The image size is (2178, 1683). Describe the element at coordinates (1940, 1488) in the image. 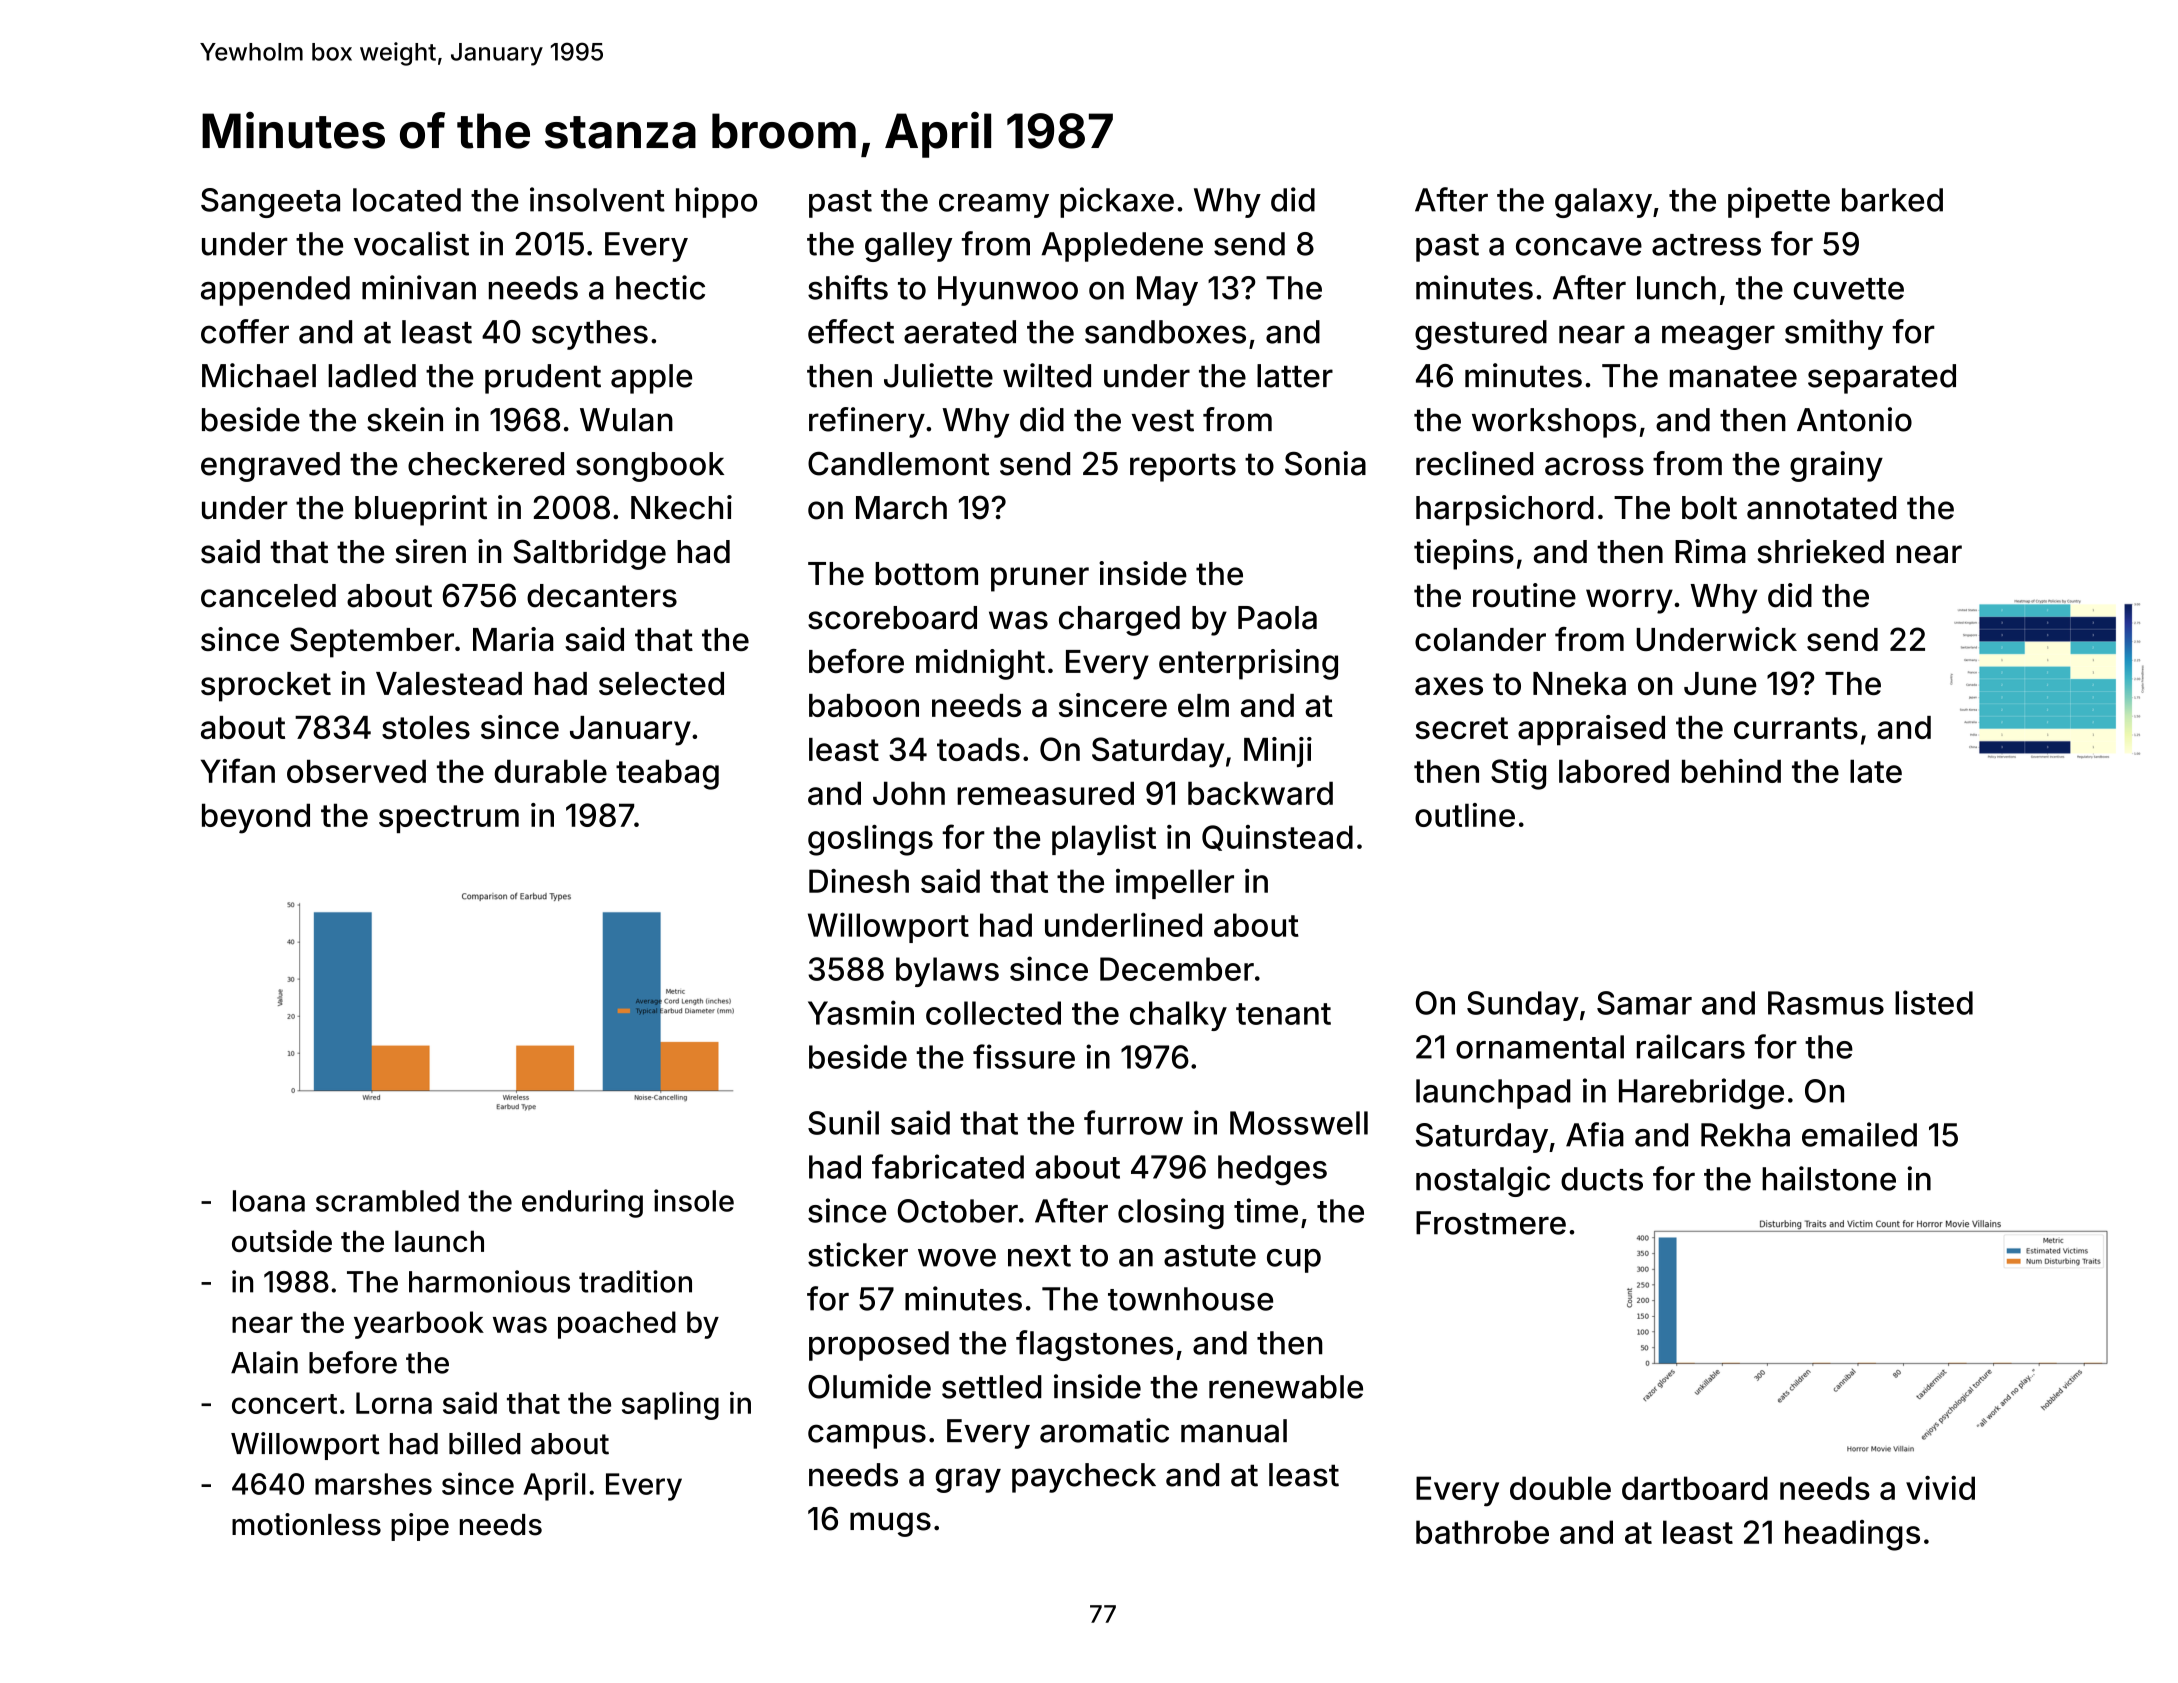

I see `vivid` at that location.
